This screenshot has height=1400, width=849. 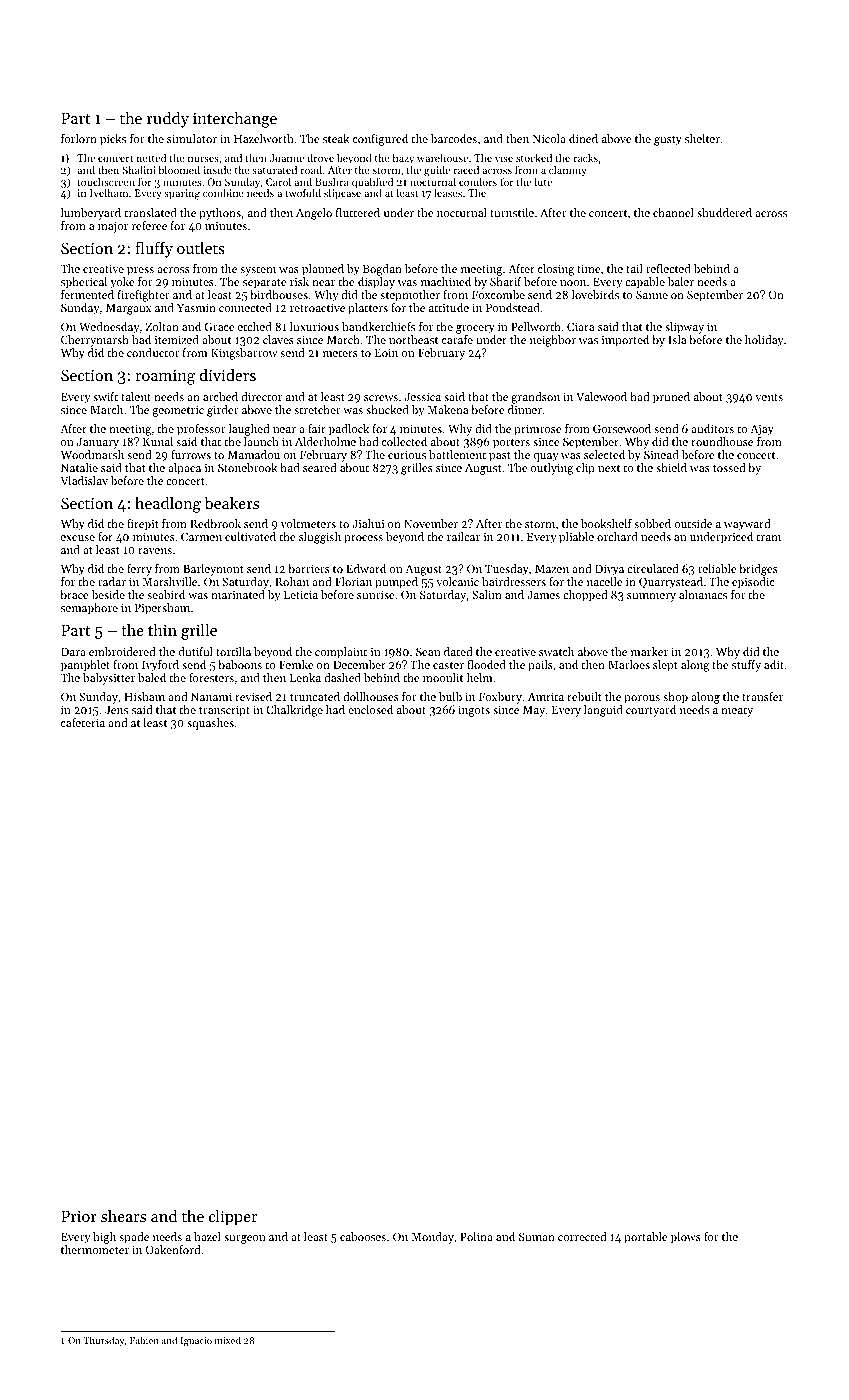 I want to click on portable, so click(x=646, y=1238).
